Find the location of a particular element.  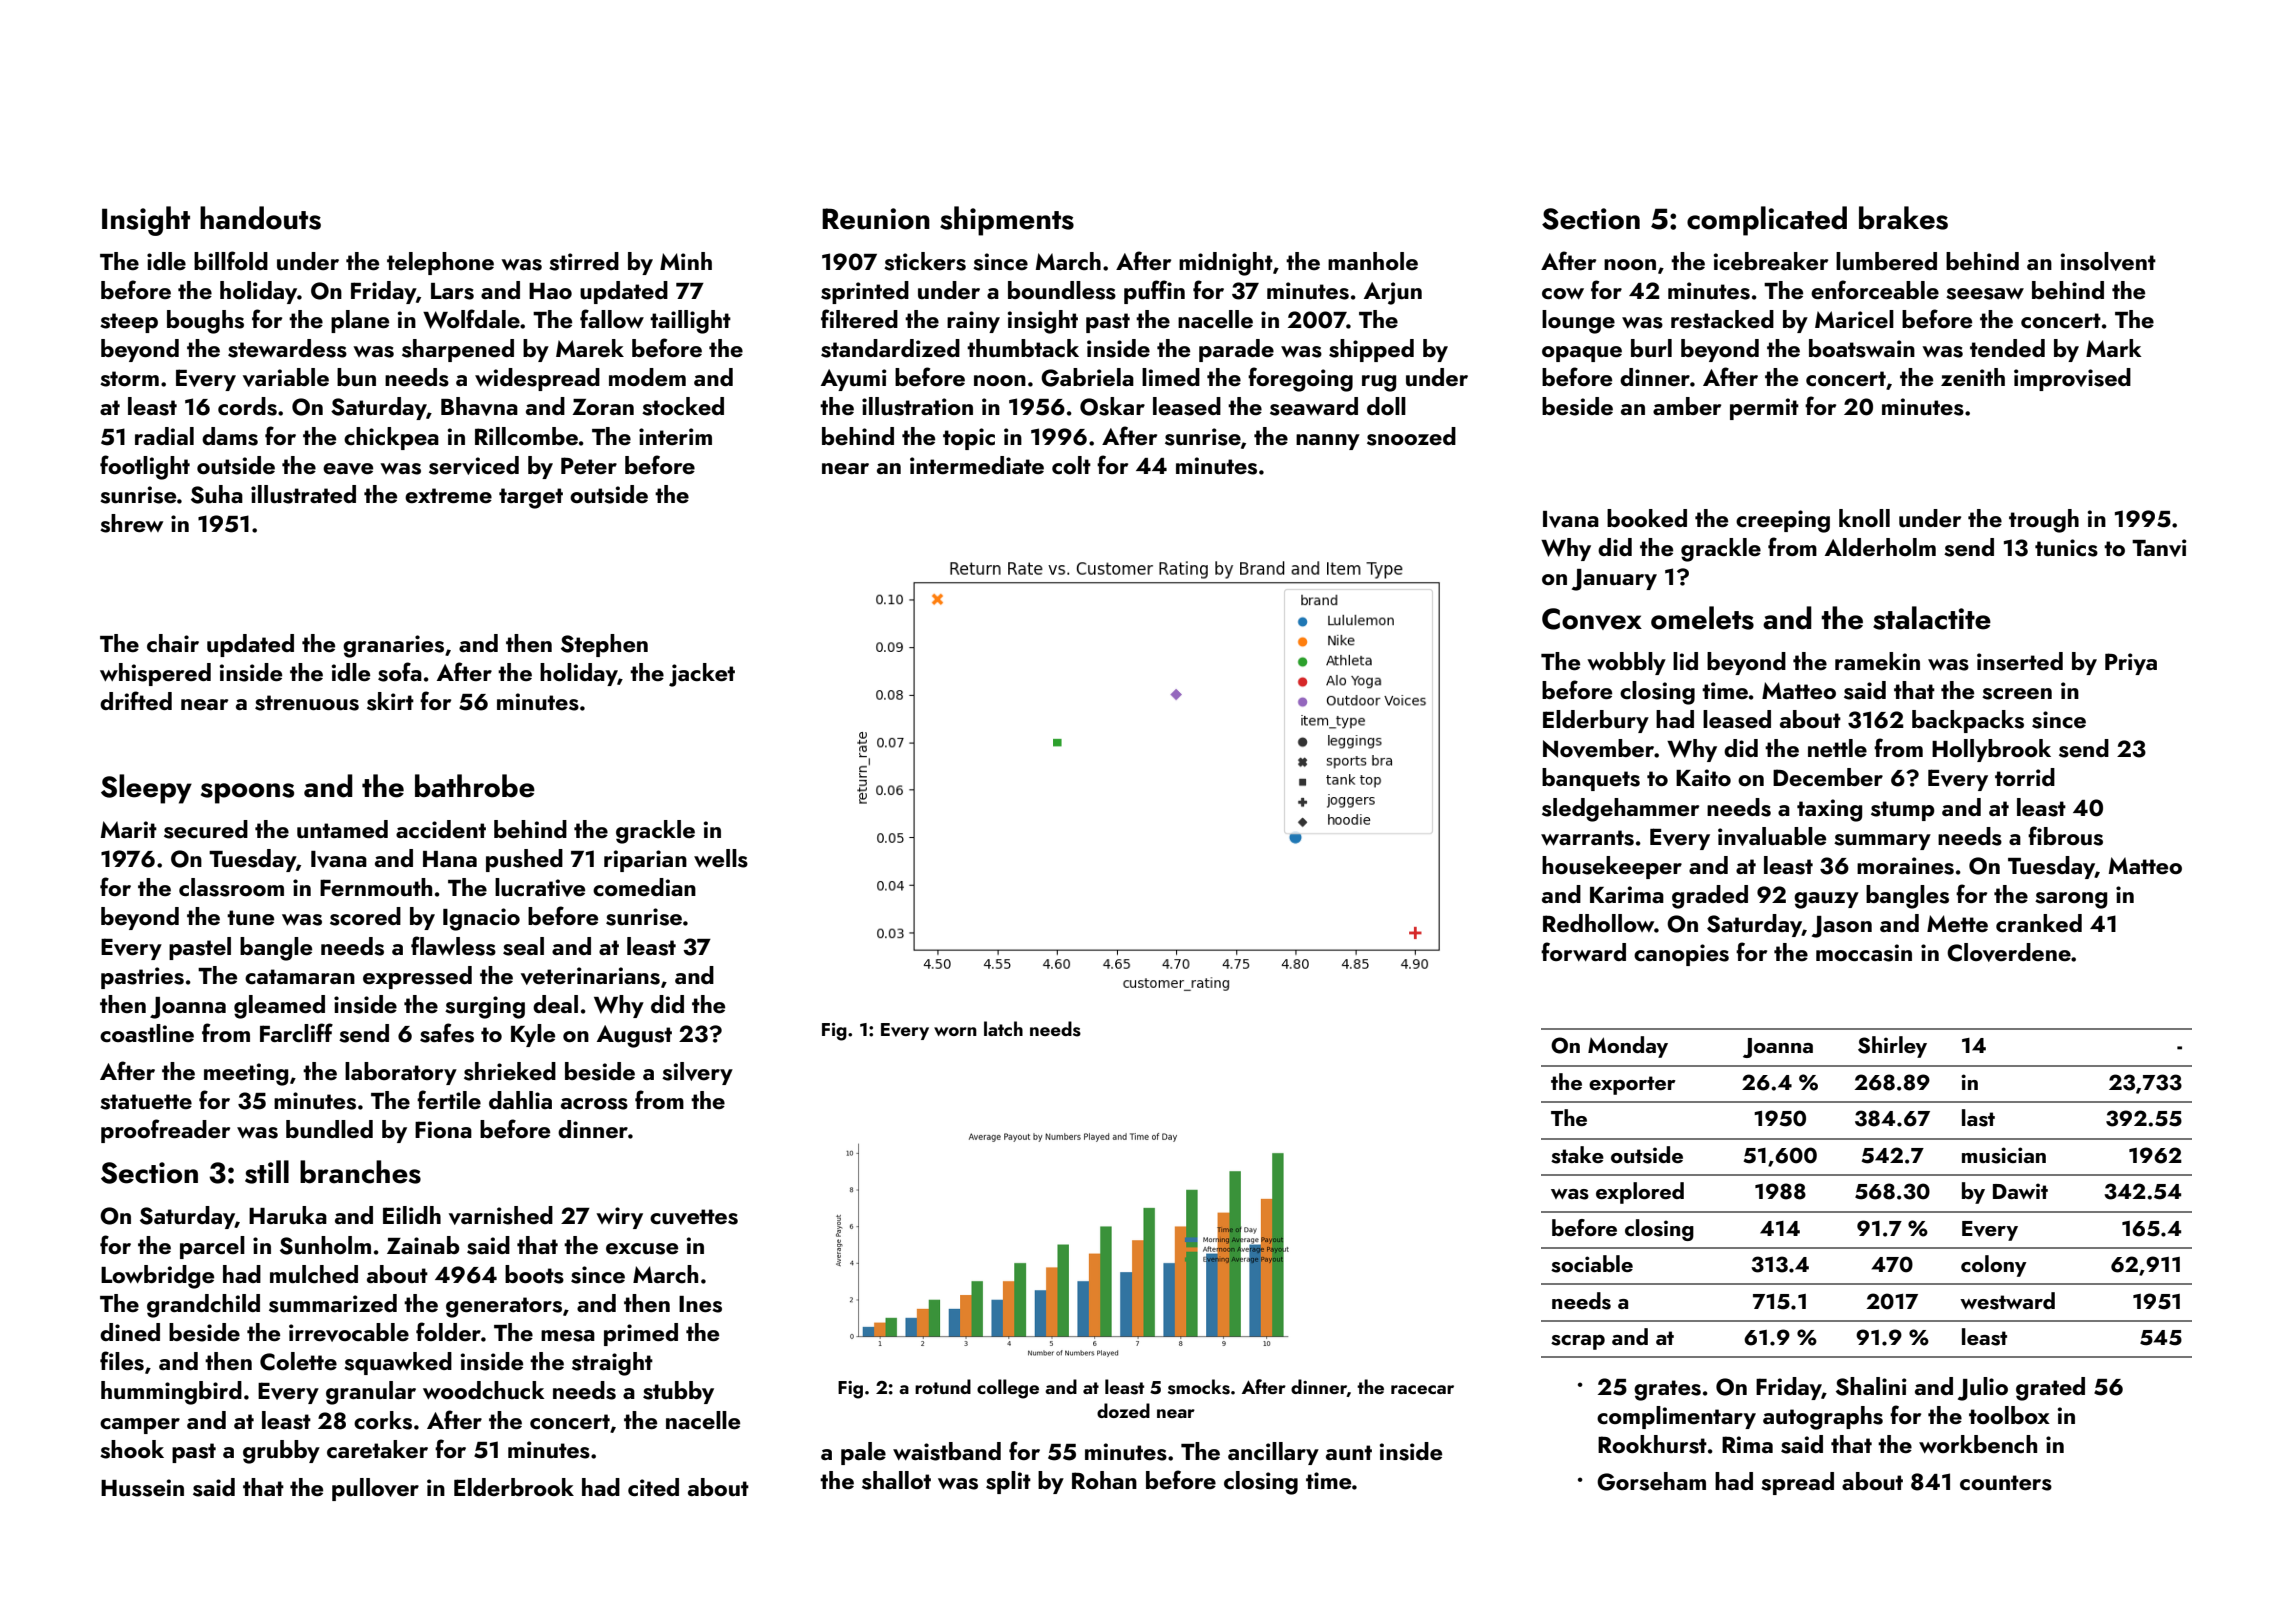

Arjun is located at coordinates (1393, 293).
